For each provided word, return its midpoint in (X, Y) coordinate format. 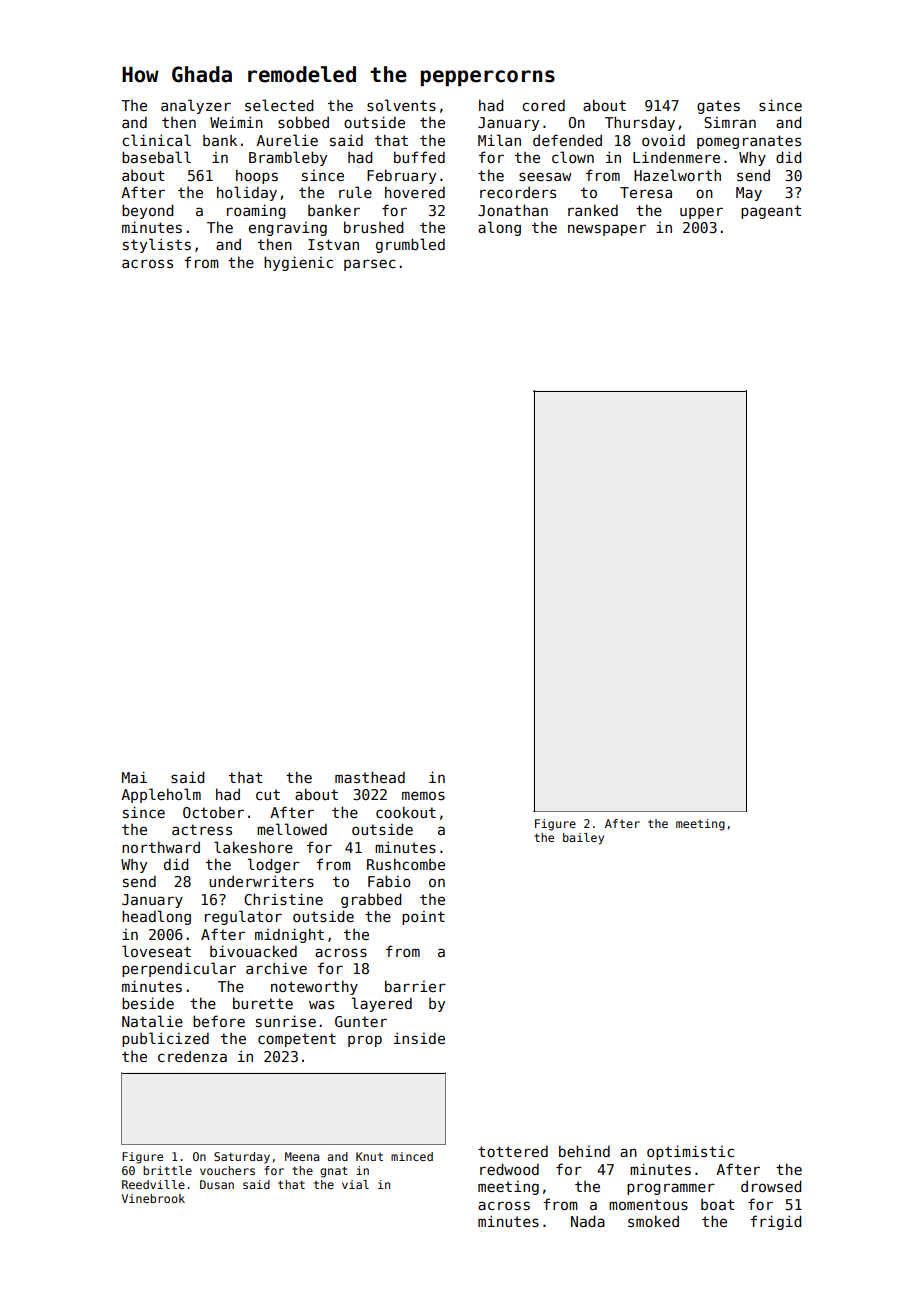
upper (701, 213)
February (401, 176)
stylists (157, 245)
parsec (370, 265)
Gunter (361, 1021)
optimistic (690, 1152)
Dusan (217, 1184)
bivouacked (253, 951)
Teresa (646, 192)
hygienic (298, 263)
